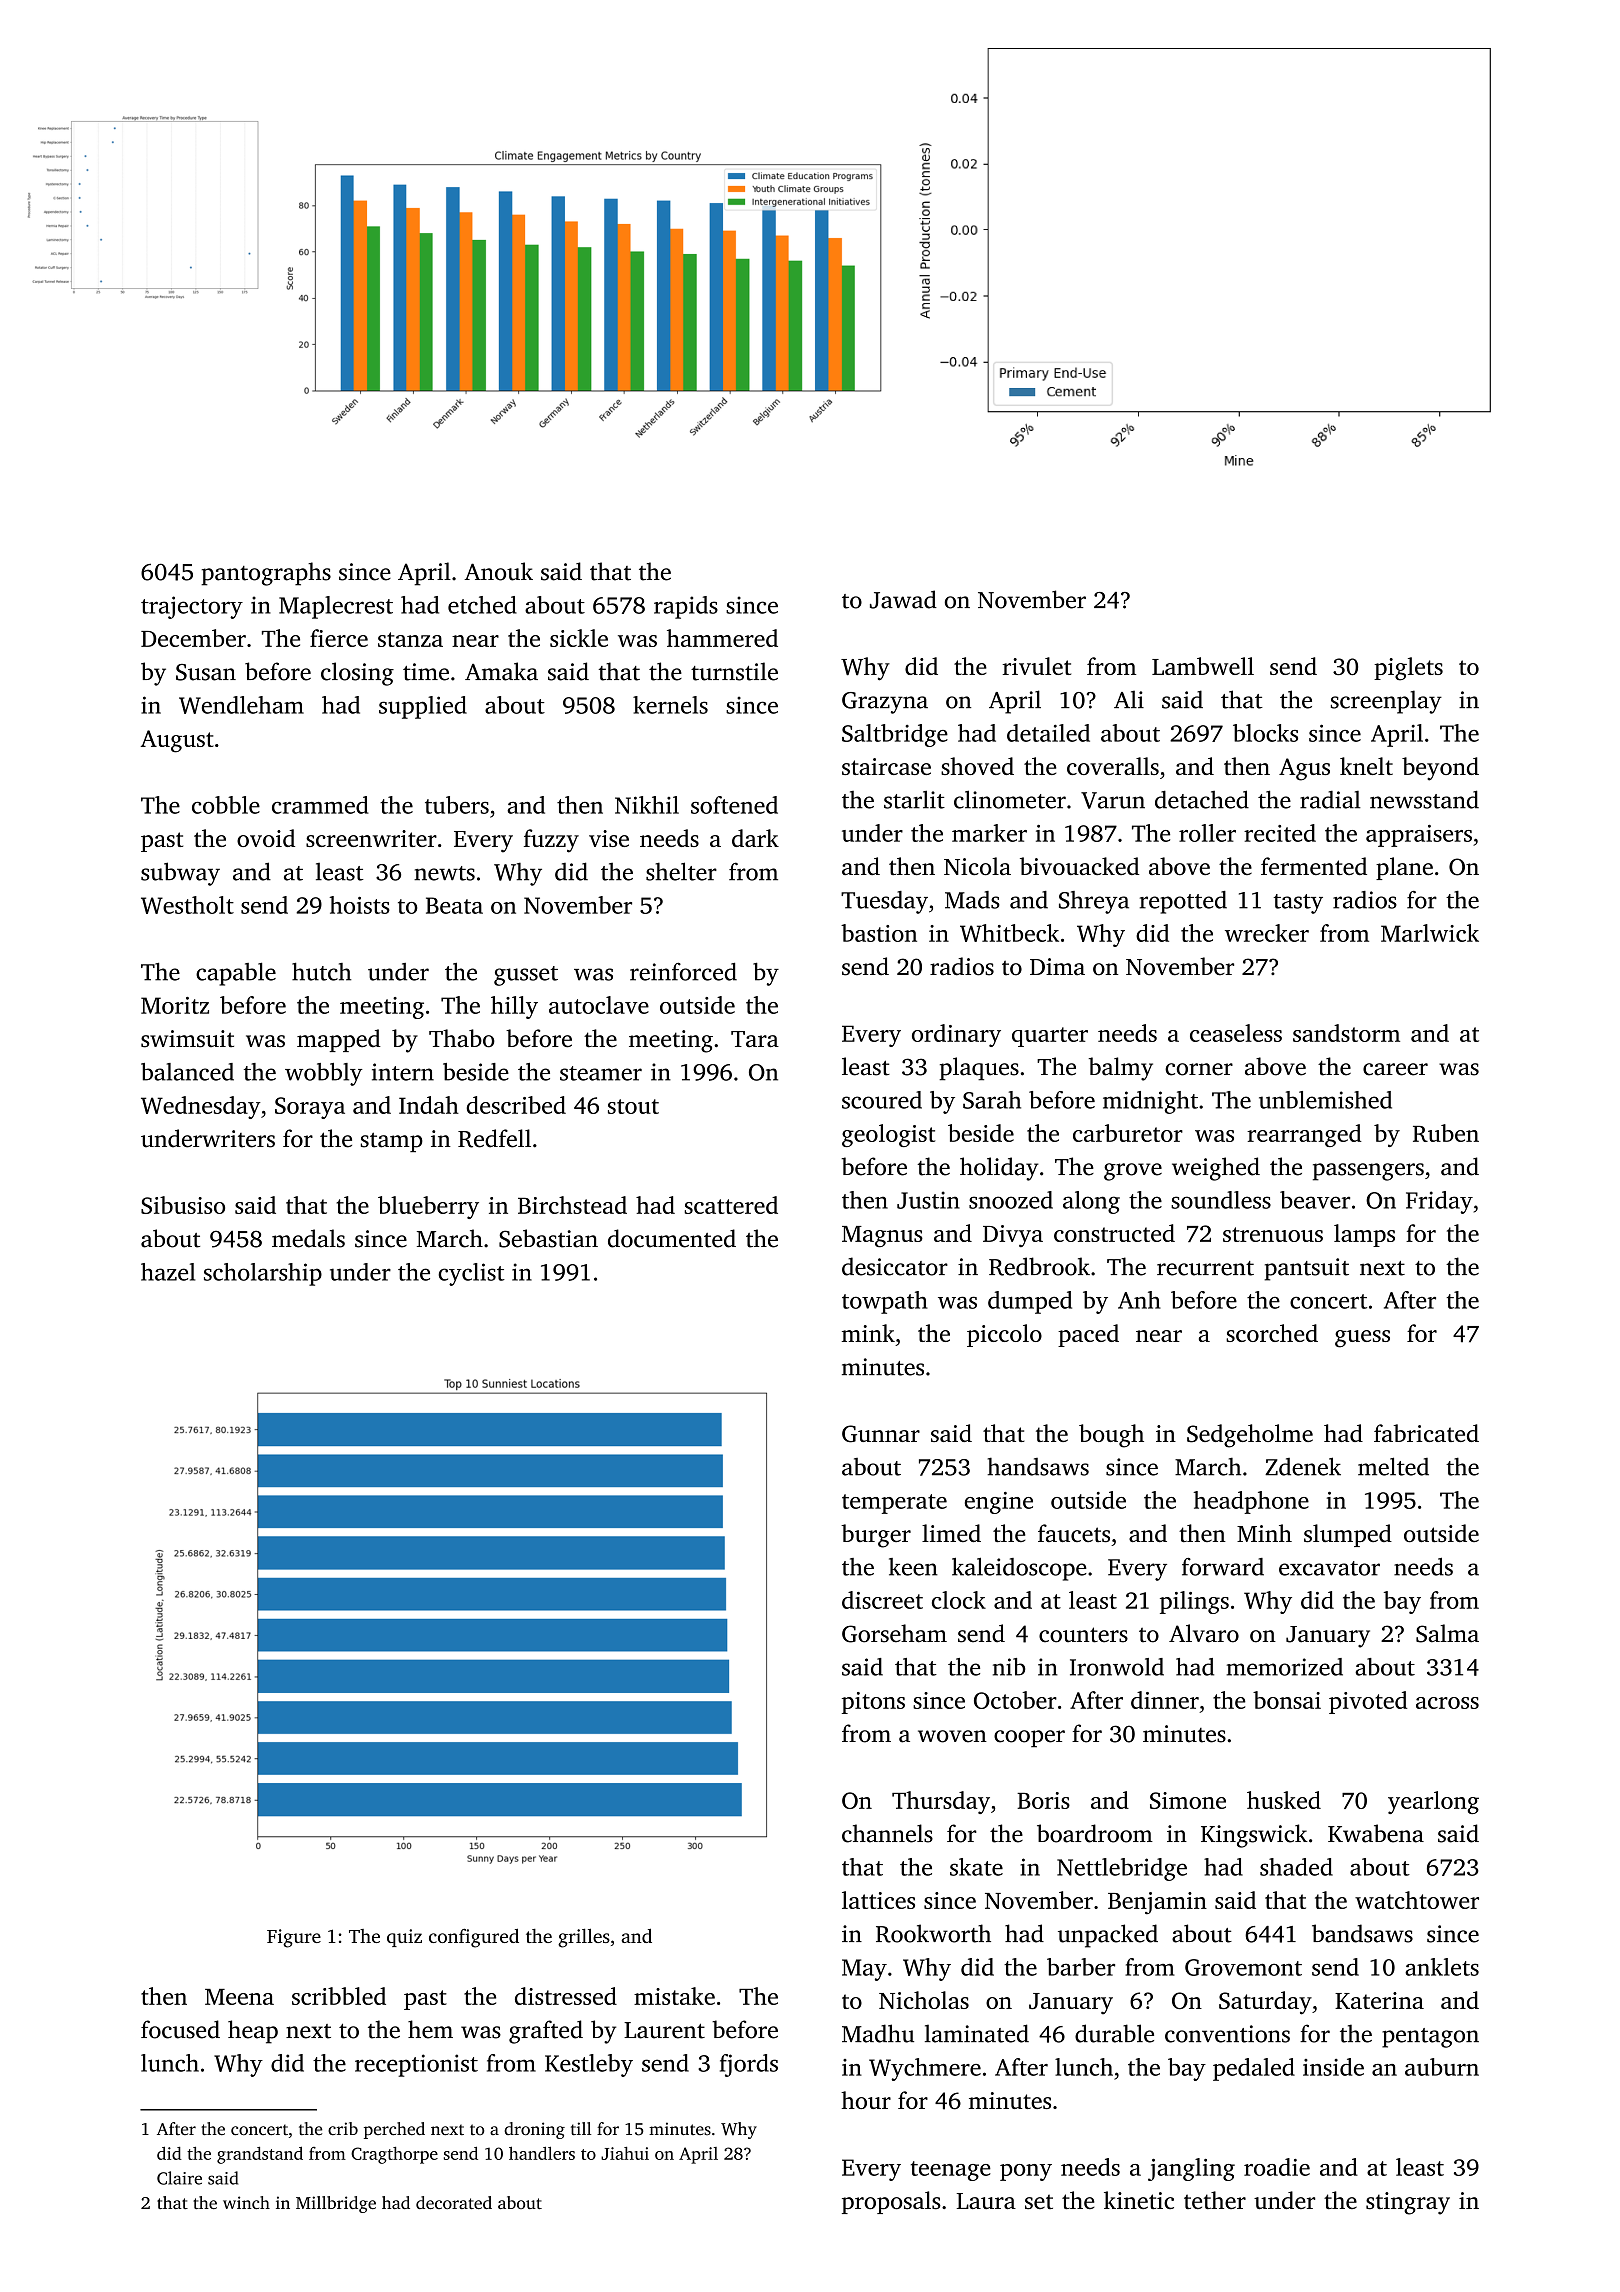 The width and height of the page is (1620, 2292). What do you see at coordinates (404, 1938) in the page?
I see `quiz` at bounding box center [404, 1938].
